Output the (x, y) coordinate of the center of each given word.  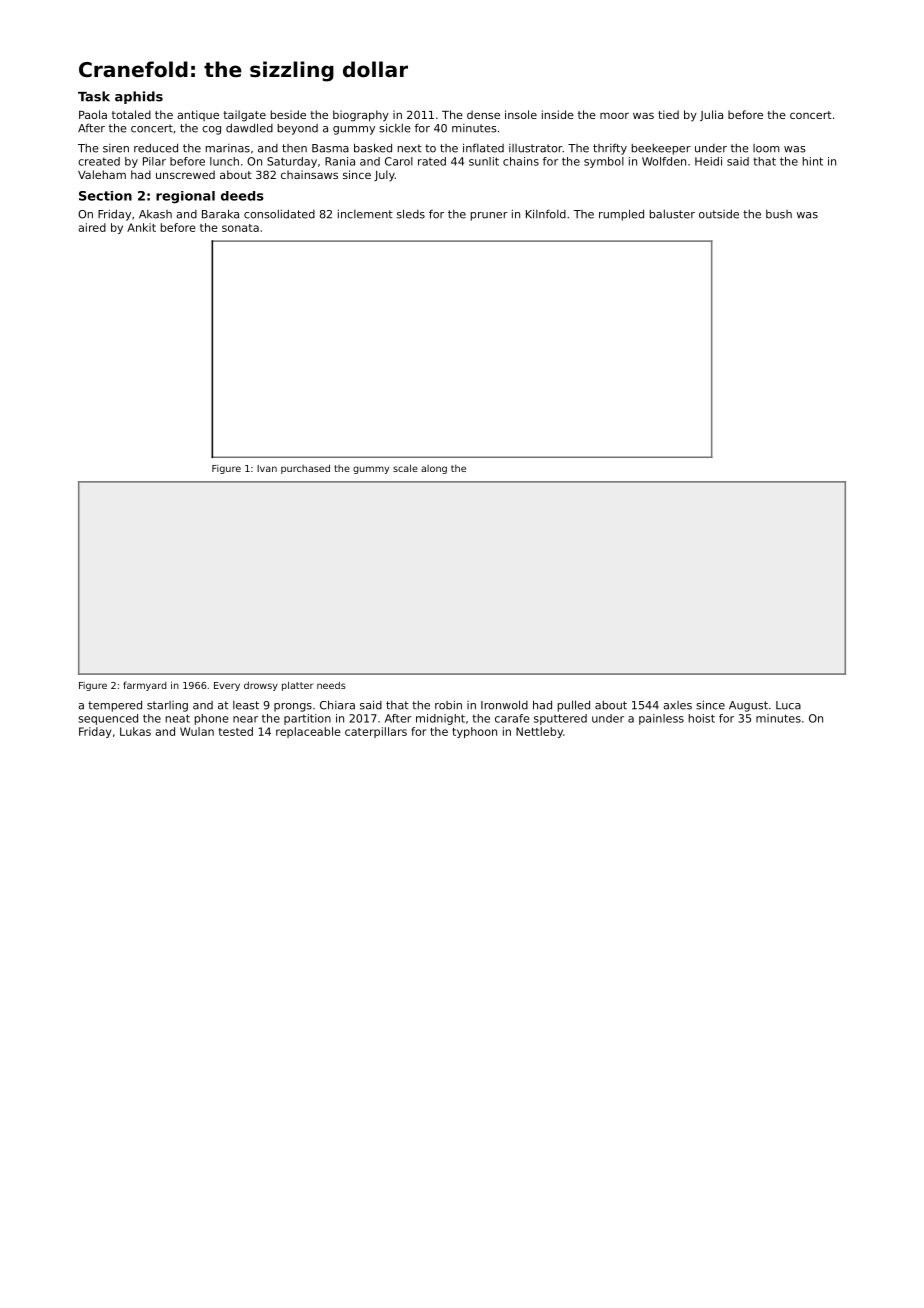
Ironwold (504, 705)
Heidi (708, 161)
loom (766, 148)
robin (448, 705)
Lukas (135, 731)
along (434, 469)
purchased (305, 469)
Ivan (267, 468)
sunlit (484, 161)
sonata (240, 228)
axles (677, 705)
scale (405, 468)
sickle (395, 128)
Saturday (292, 162)
